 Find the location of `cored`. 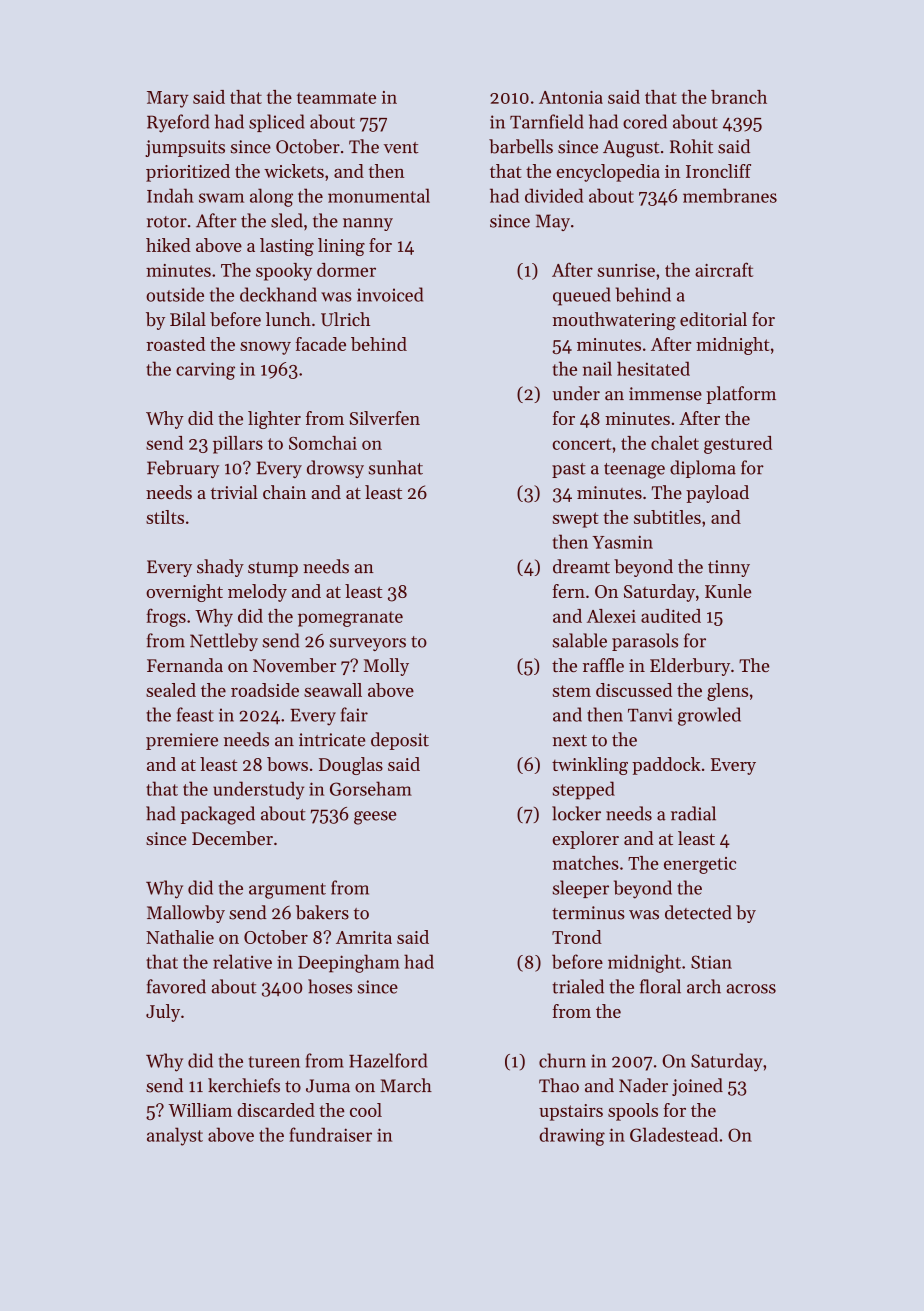

cored is located at coordinates (645, 121).
